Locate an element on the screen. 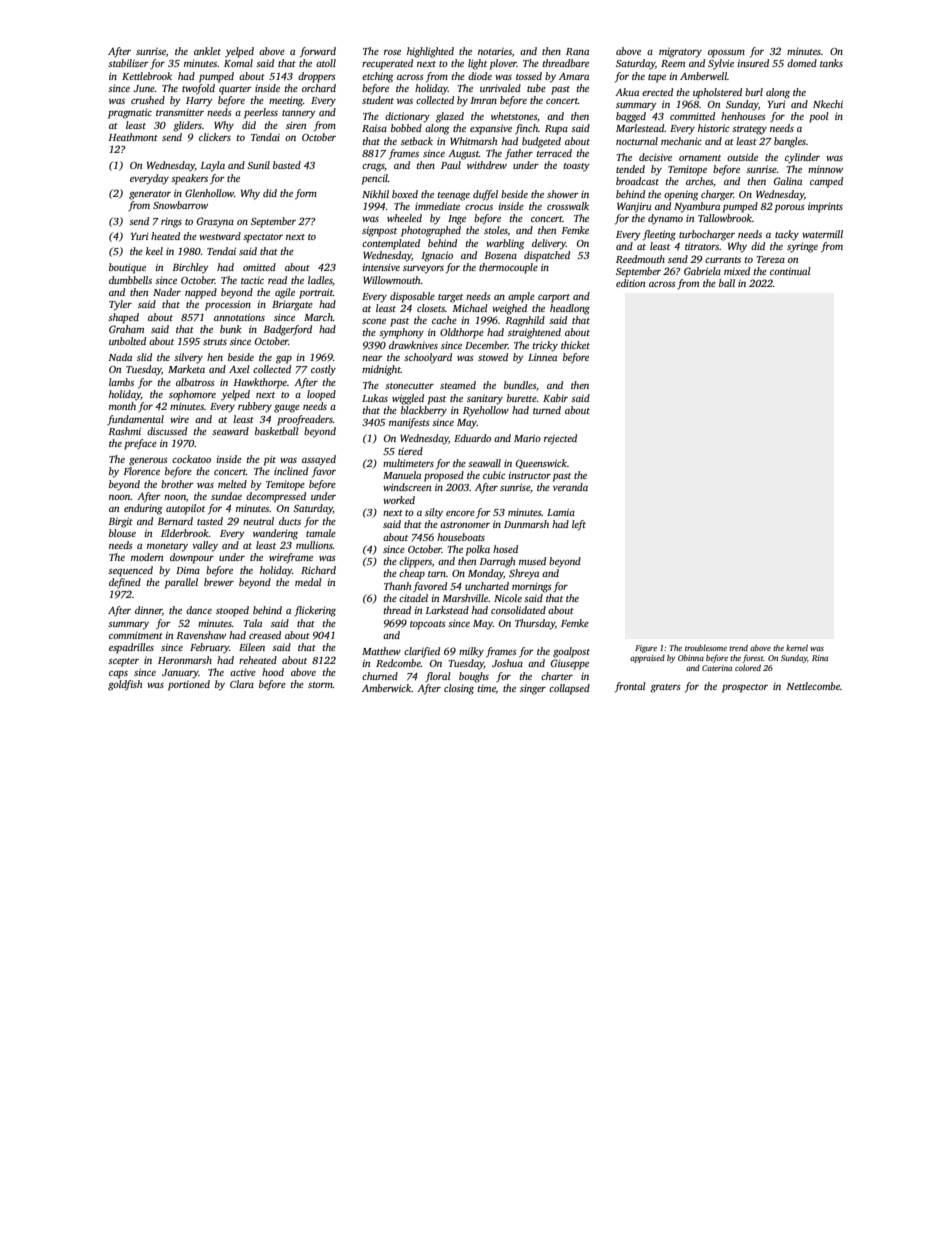 The height and width of the screenshot is (1233, 952). porous is located at coordinates (790, 209).
